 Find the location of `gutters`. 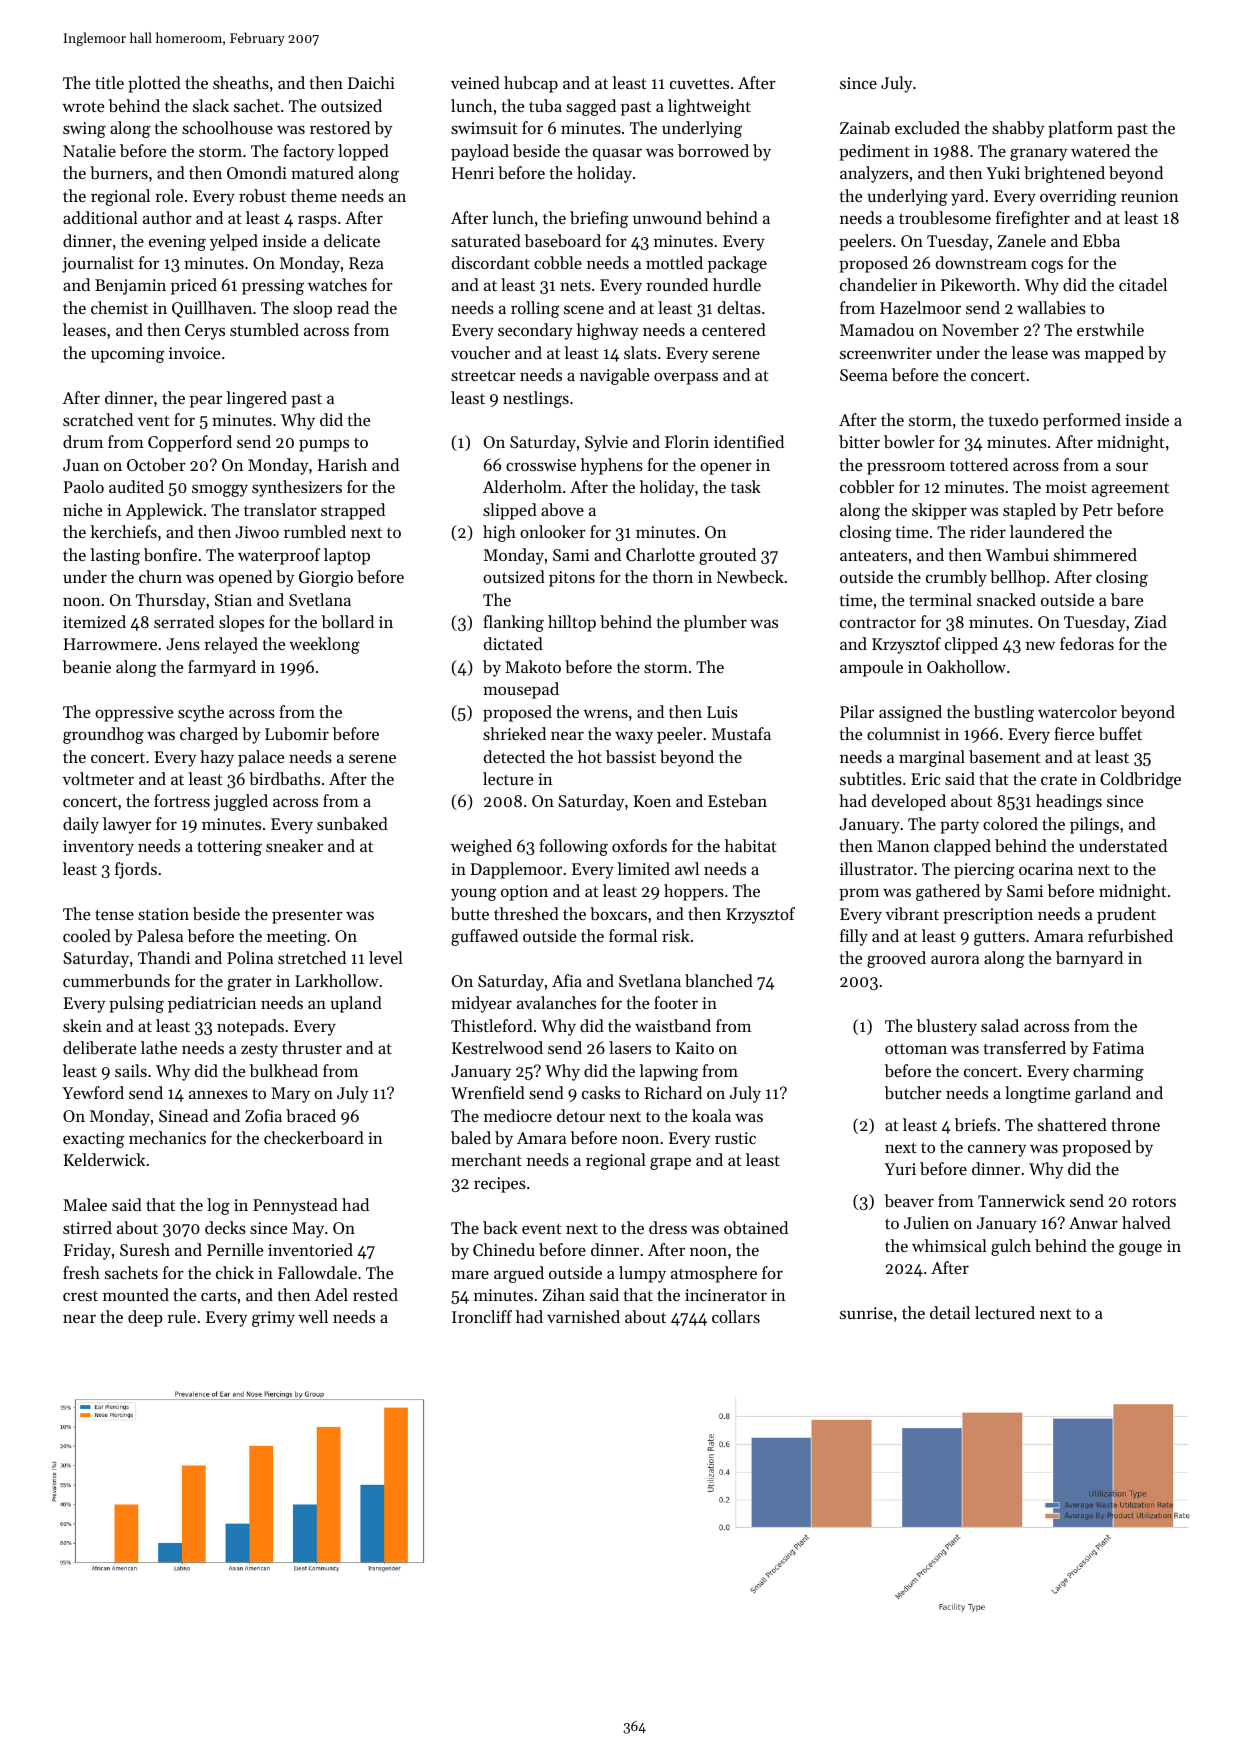

gutters is located at coordinates (999, 938).
